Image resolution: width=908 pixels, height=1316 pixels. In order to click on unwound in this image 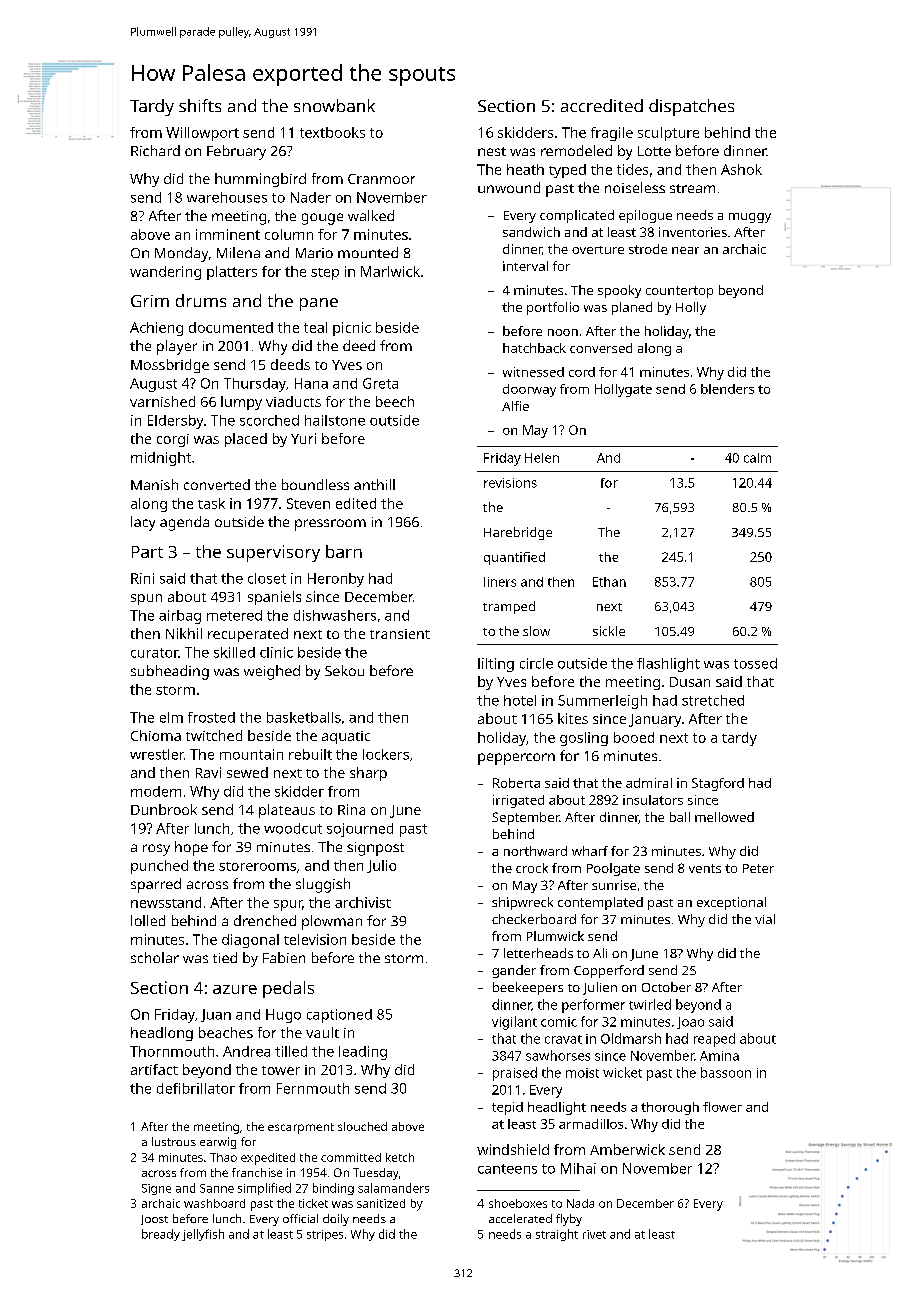, I will do `click(509, 187)`.
